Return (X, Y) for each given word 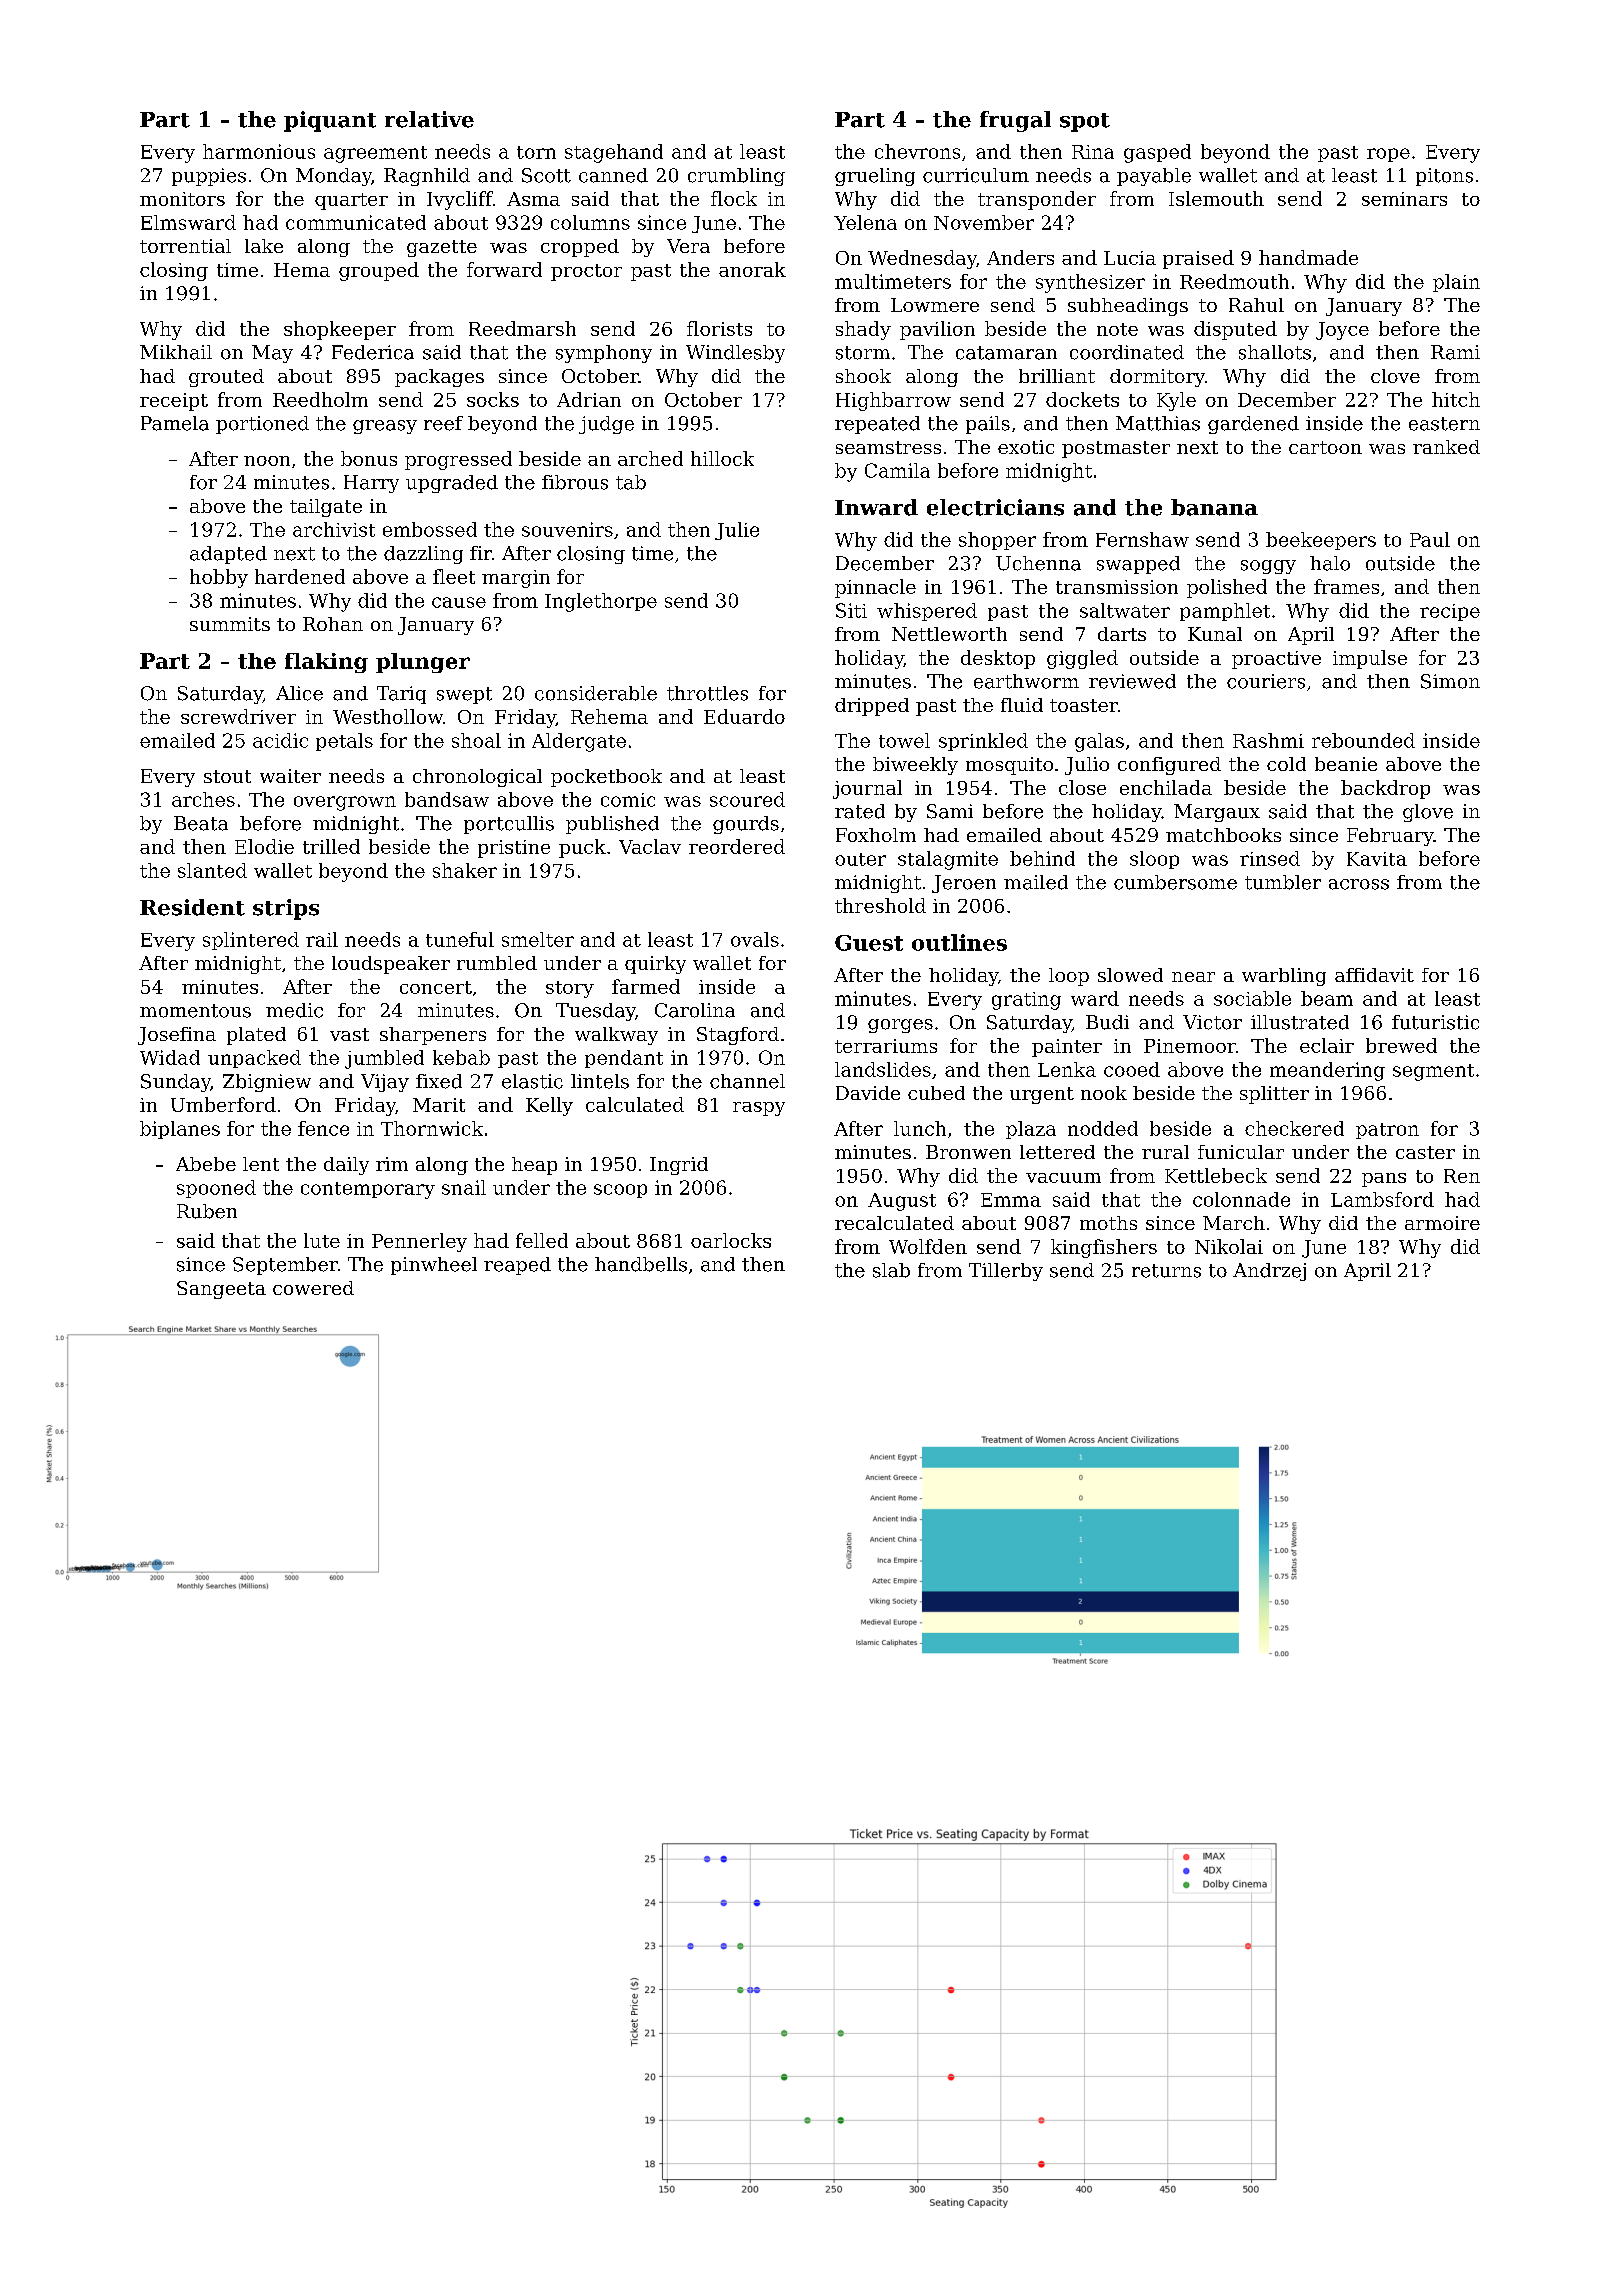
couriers (1266, 681)
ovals (755, 939)
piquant (330, 121)
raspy (759, 1109)
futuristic (1435, 1022)
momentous (195, 1011)
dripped (872, 707)
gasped (1157, 153)
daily (346, 1166)
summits (230, 624)
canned (613, 175)
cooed (1132, 1069)
